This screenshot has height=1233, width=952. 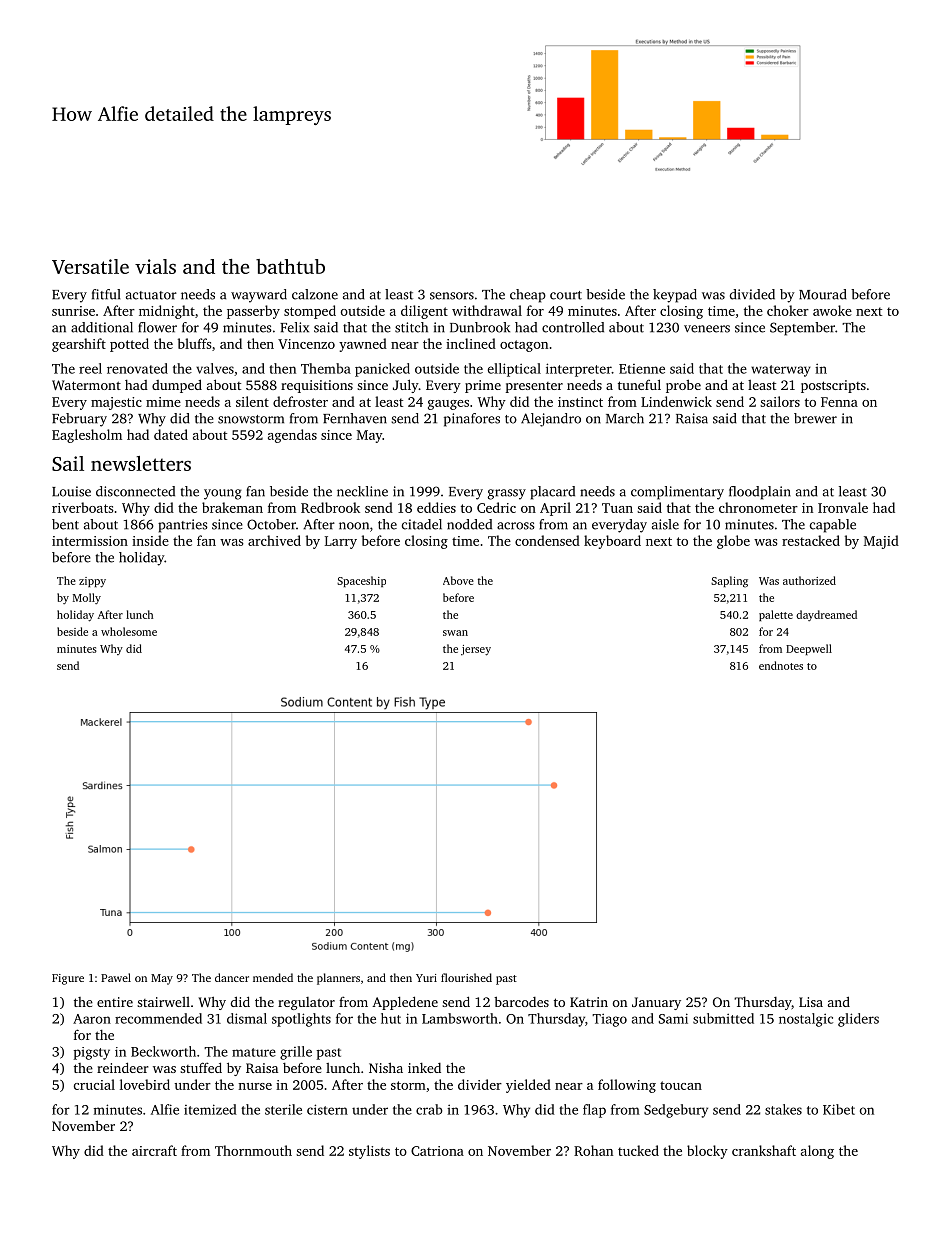 What do you see at coordinates (673, 1018) in the screenshot?
I see `Sami` at bounding box center [673, 1018].
